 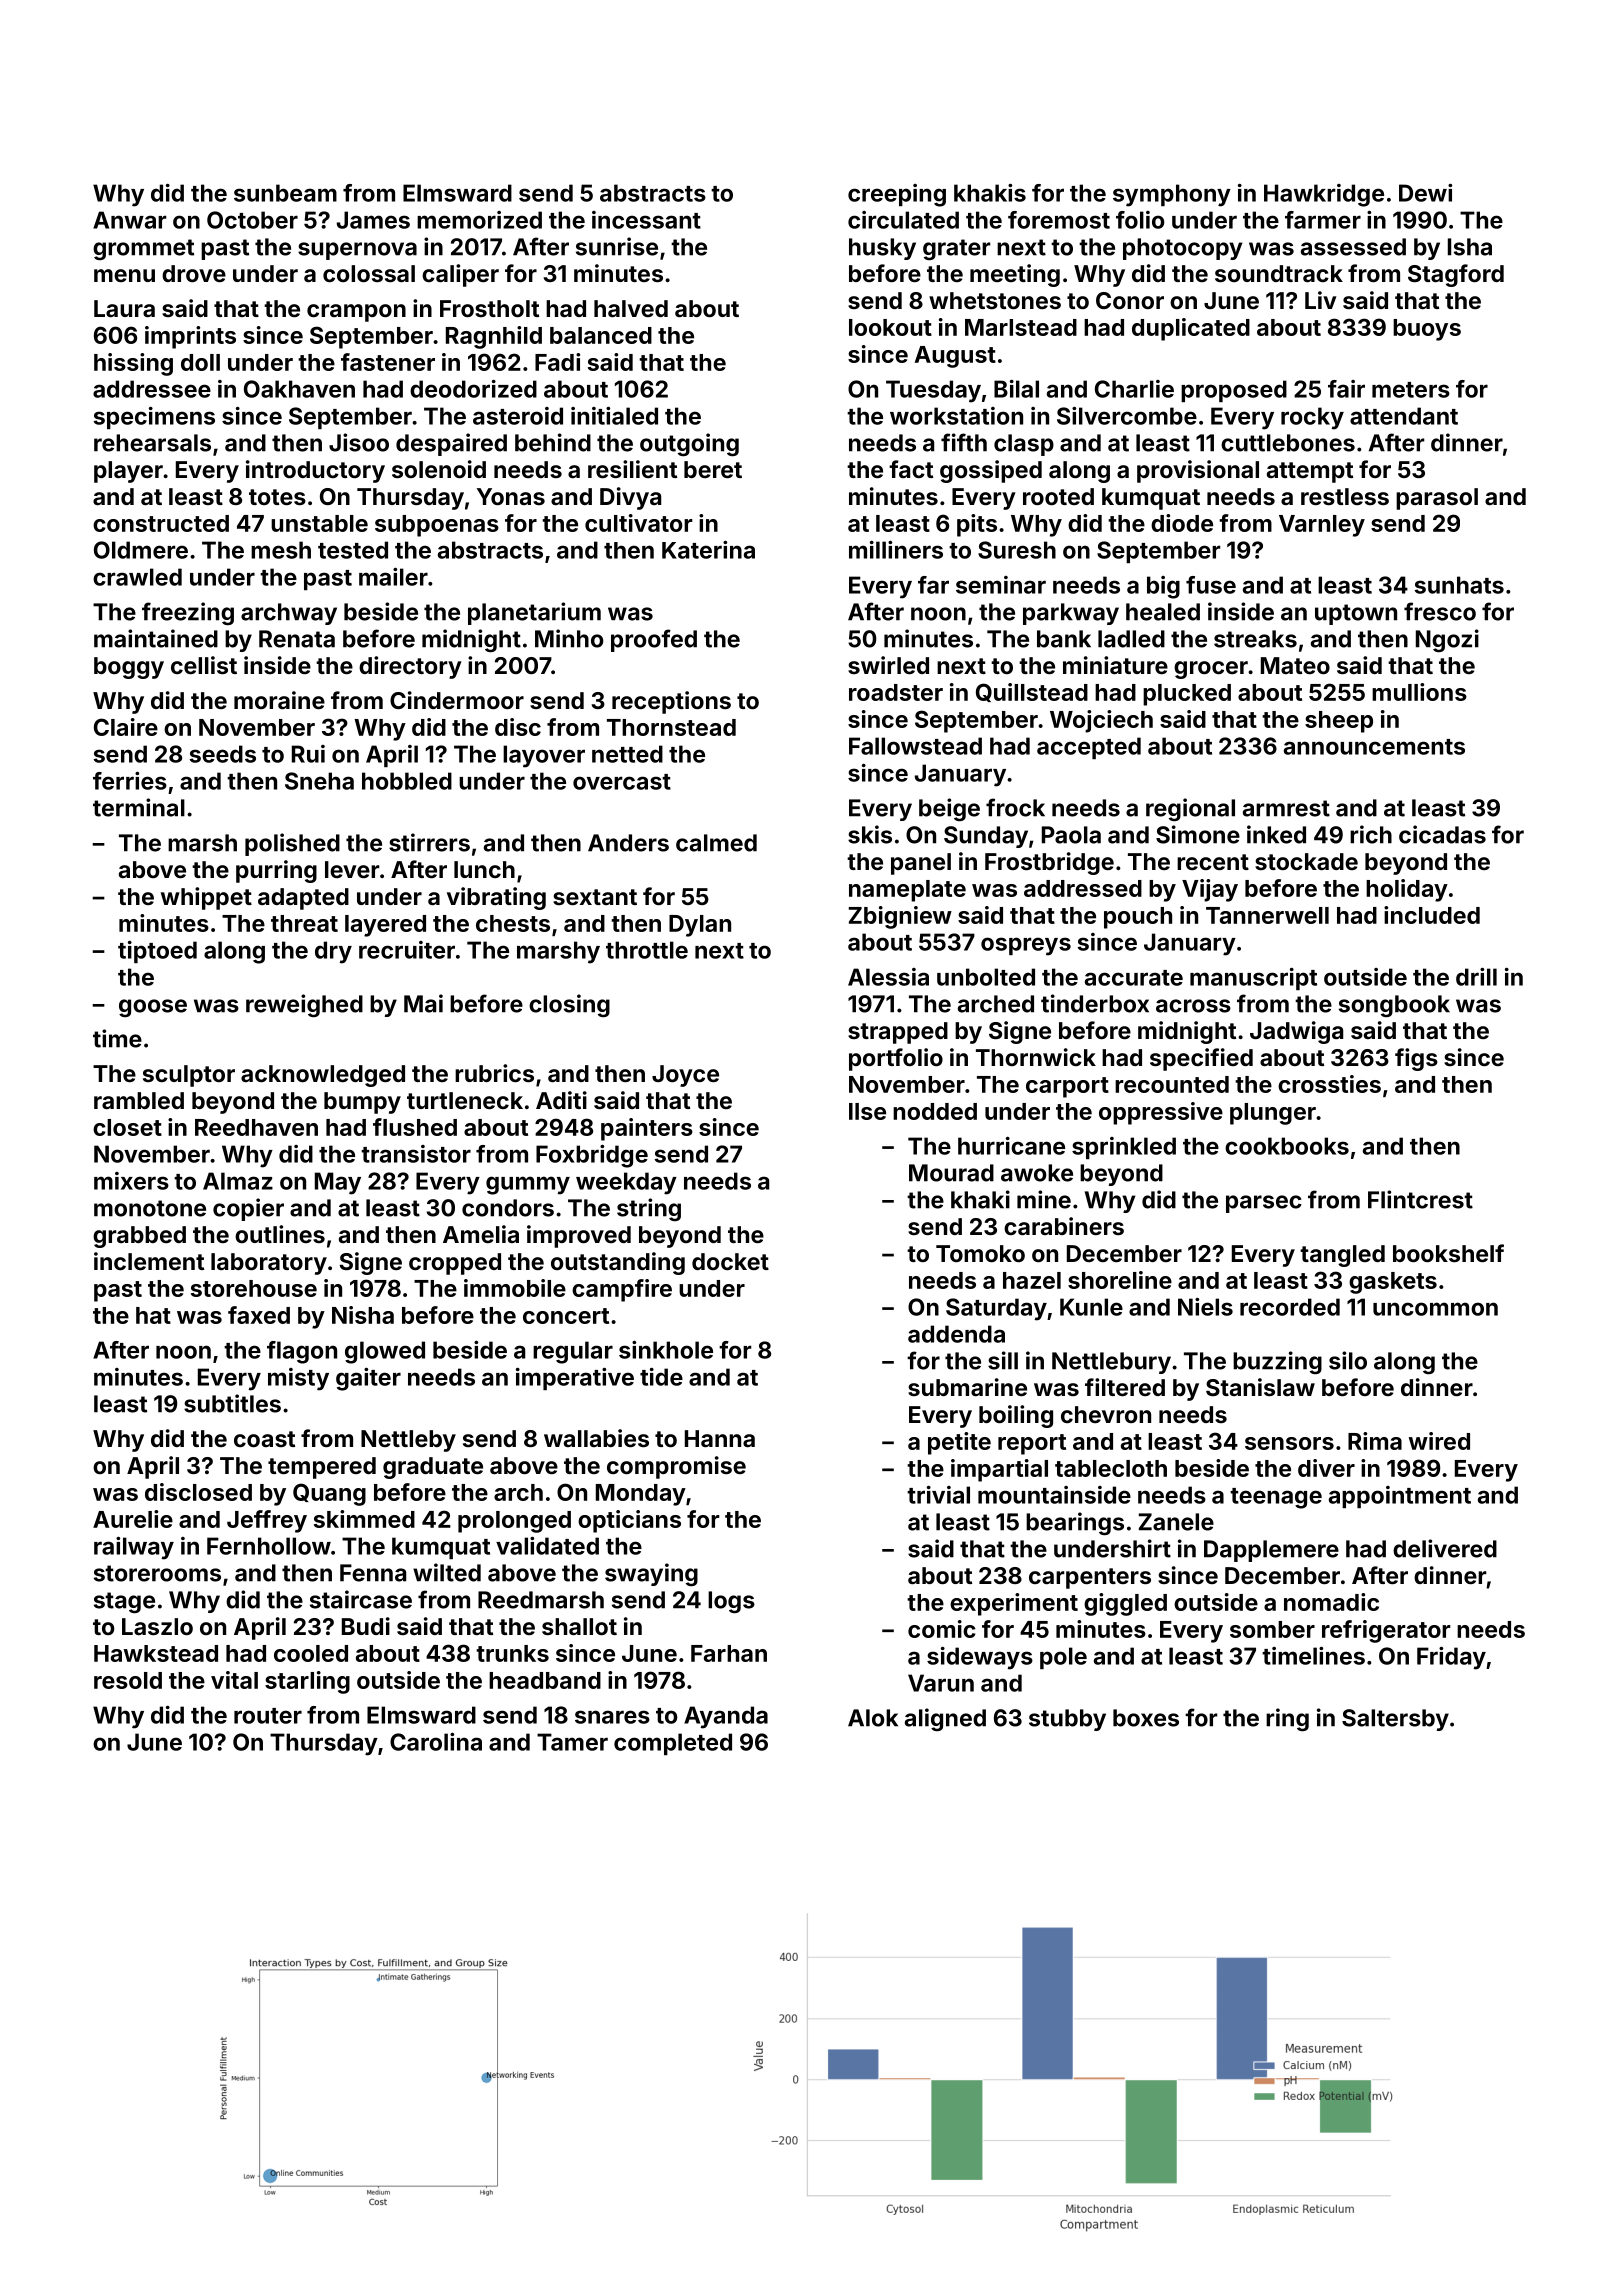 I want to click on coast, so click(x=264, y=1439).
